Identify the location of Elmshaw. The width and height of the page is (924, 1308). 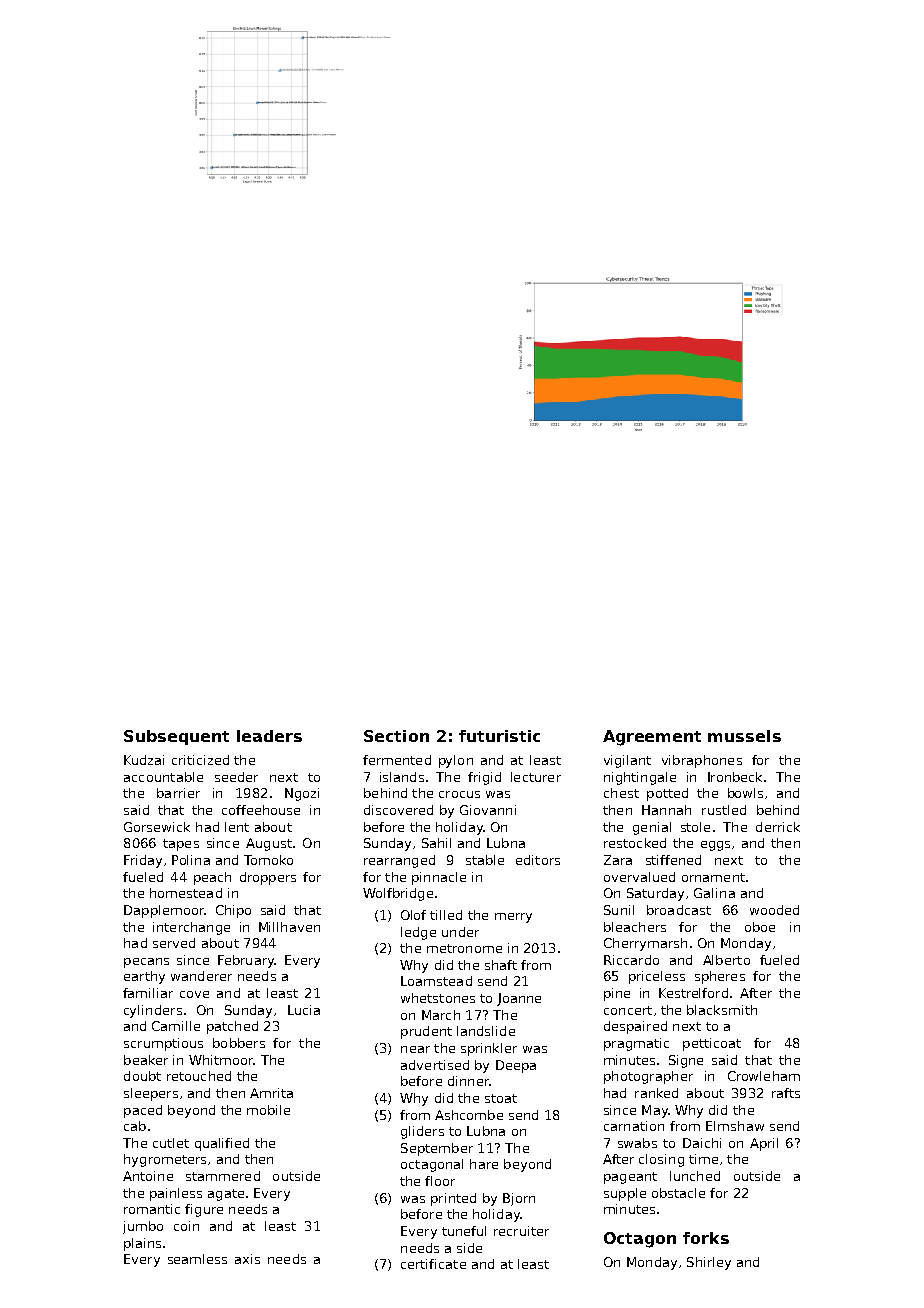
(735, 1126).
